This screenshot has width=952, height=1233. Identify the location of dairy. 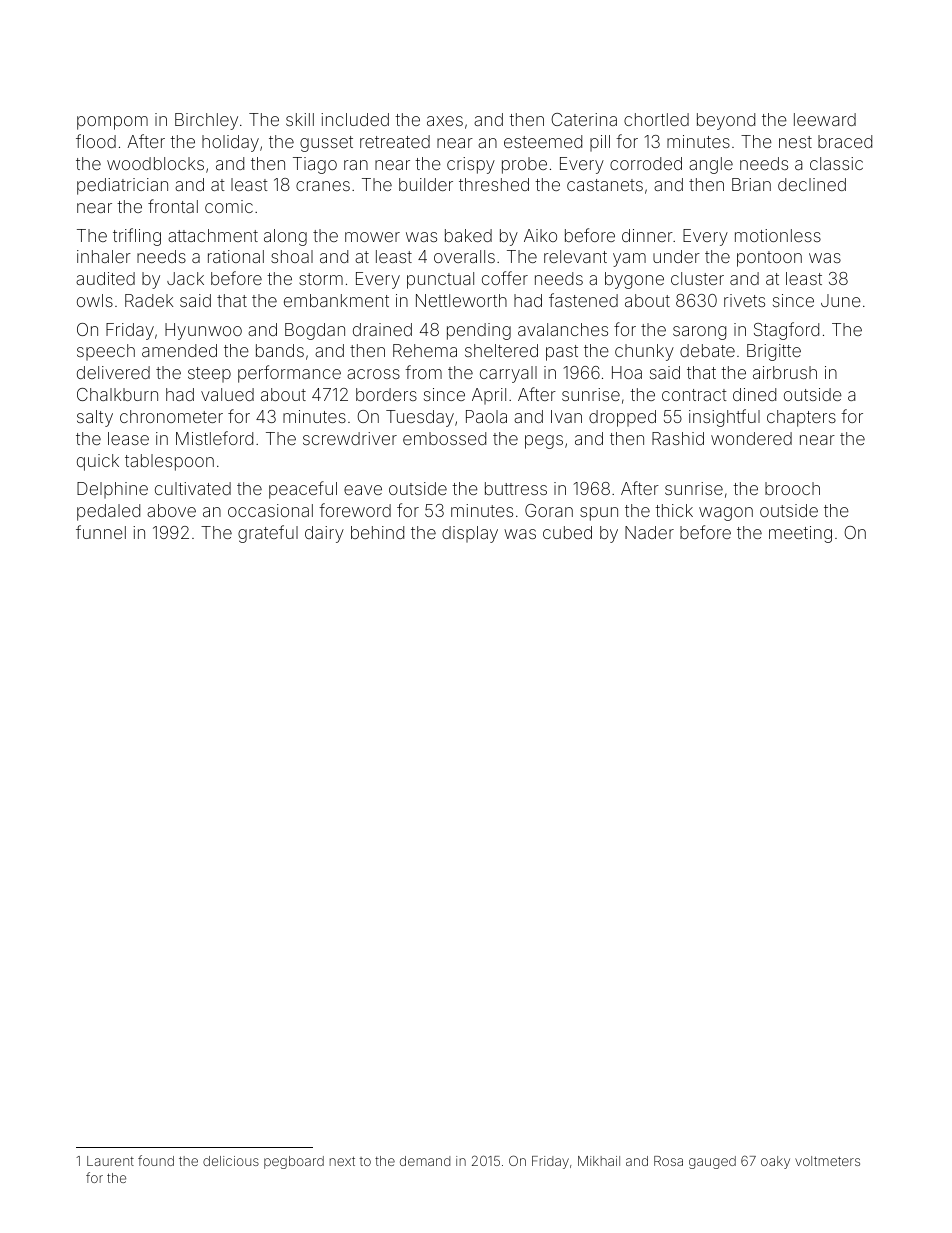
(324, 534).
